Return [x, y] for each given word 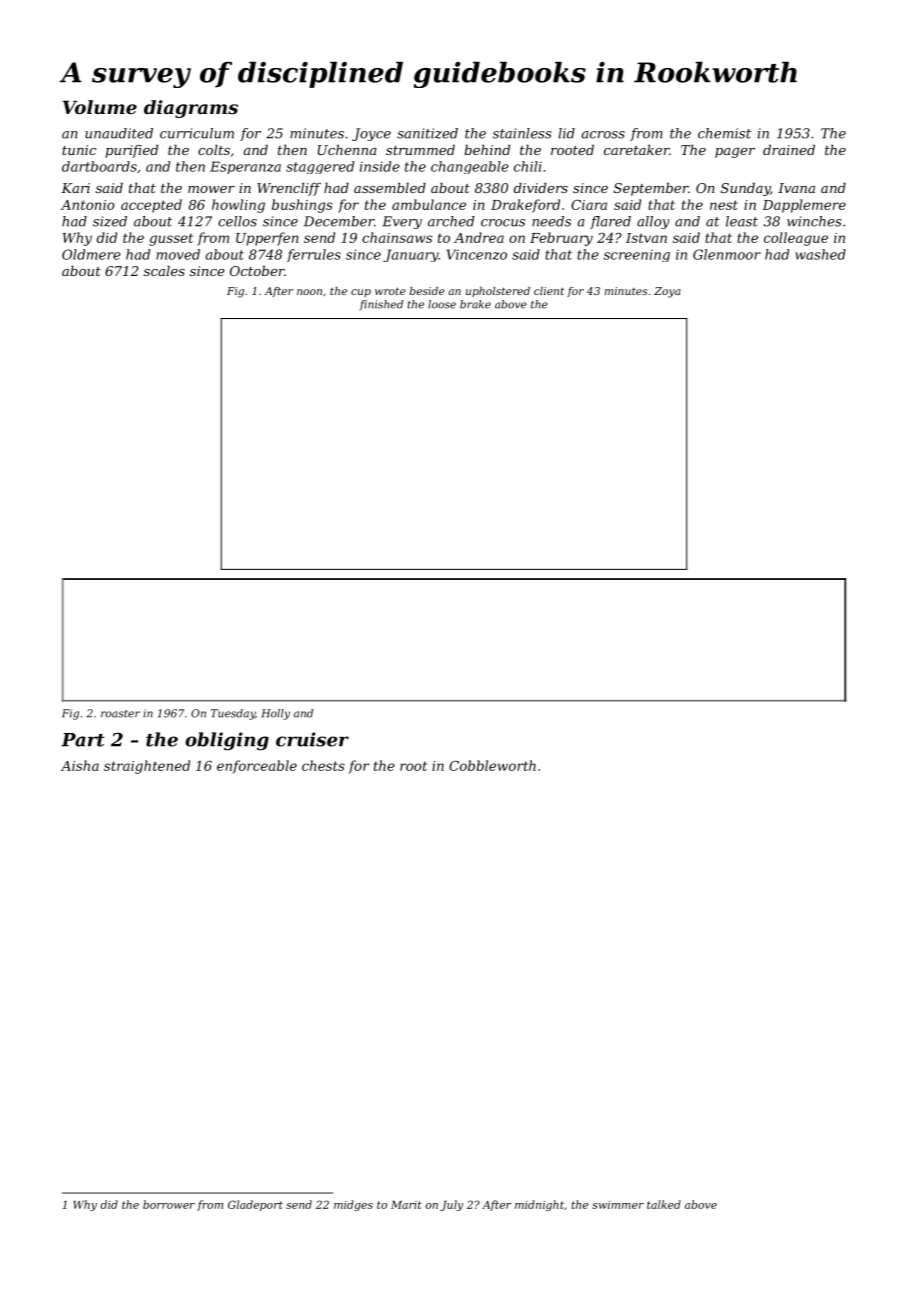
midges [353, 1205]
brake [475, 304]
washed [820, 254]
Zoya [667, 292]
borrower [169, 1204]
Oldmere [91, 254]
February [561, 239]
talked [664, 1204]
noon [309, 292]
